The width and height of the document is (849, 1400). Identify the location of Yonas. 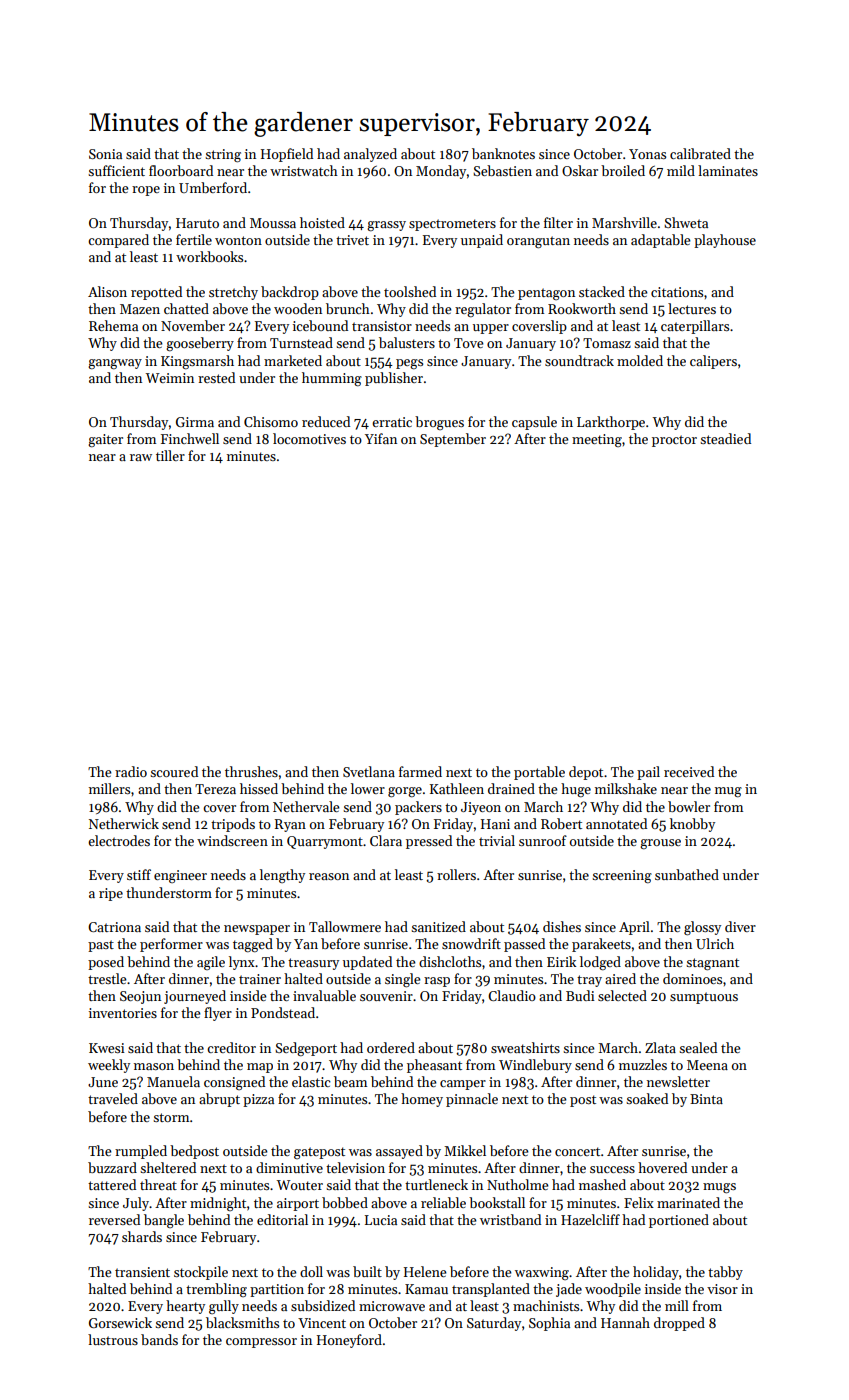
(647, 154).
